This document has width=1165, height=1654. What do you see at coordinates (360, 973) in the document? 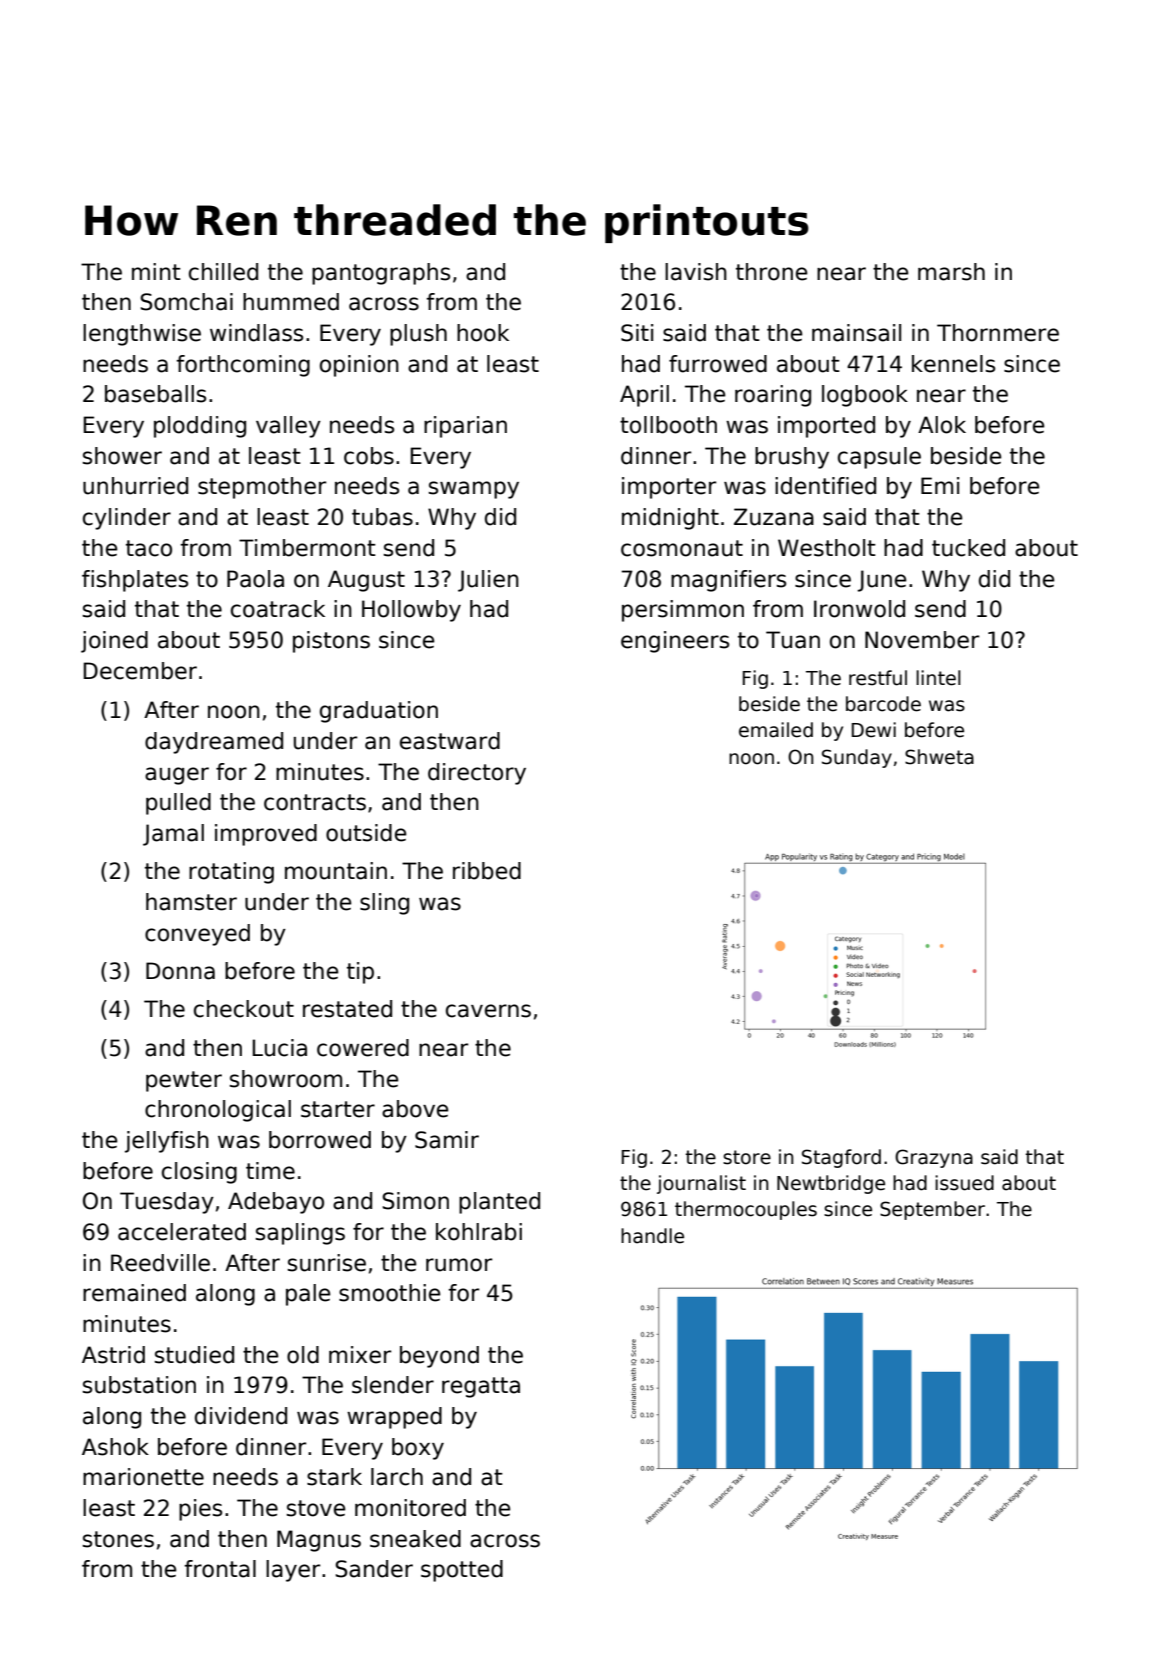
I see `tip` at bounding box center [360, 973].
